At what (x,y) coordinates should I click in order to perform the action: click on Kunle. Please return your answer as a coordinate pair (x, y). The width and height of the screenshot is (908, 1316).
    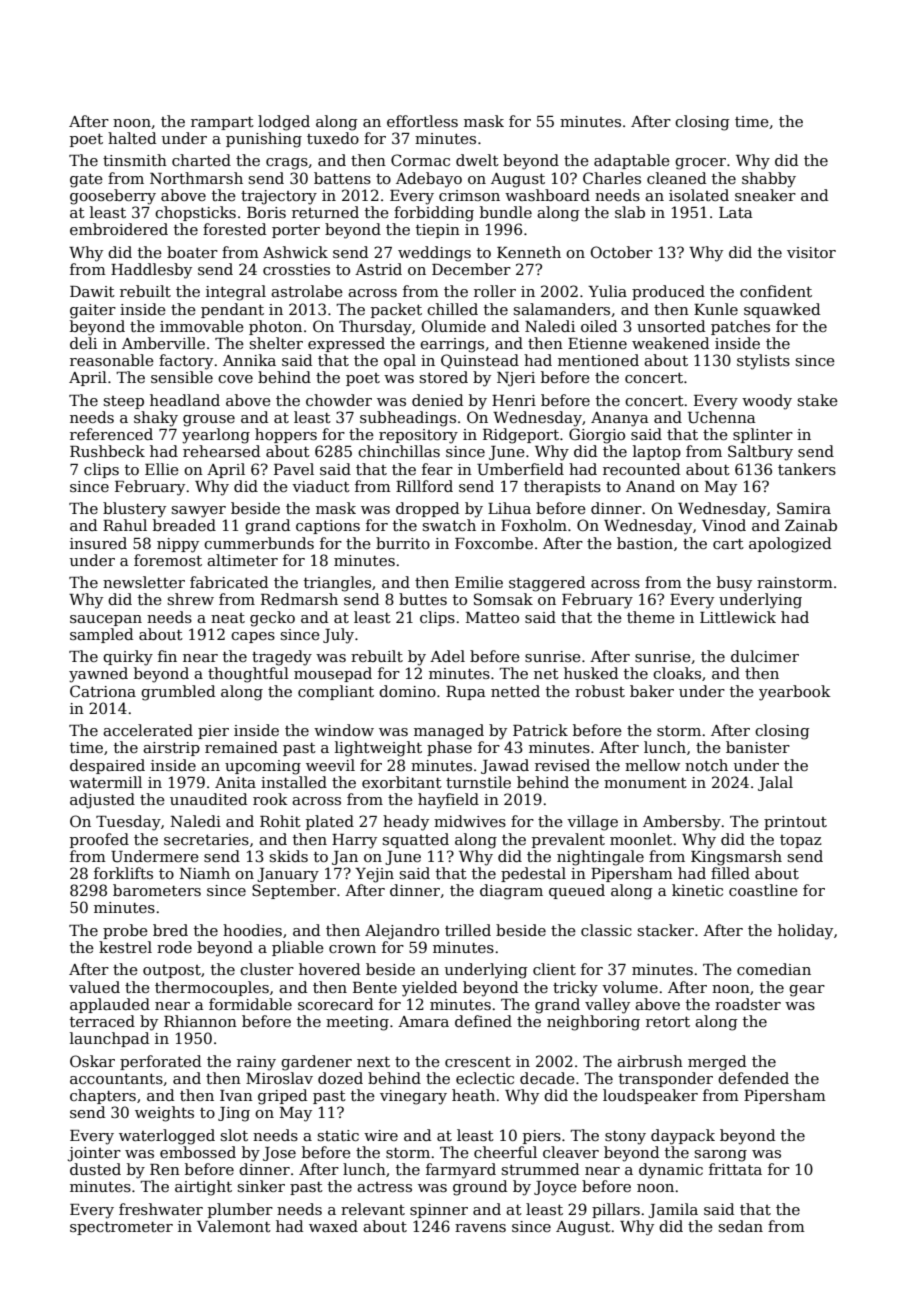
    Looking at the image, I should click on (716, 309).
